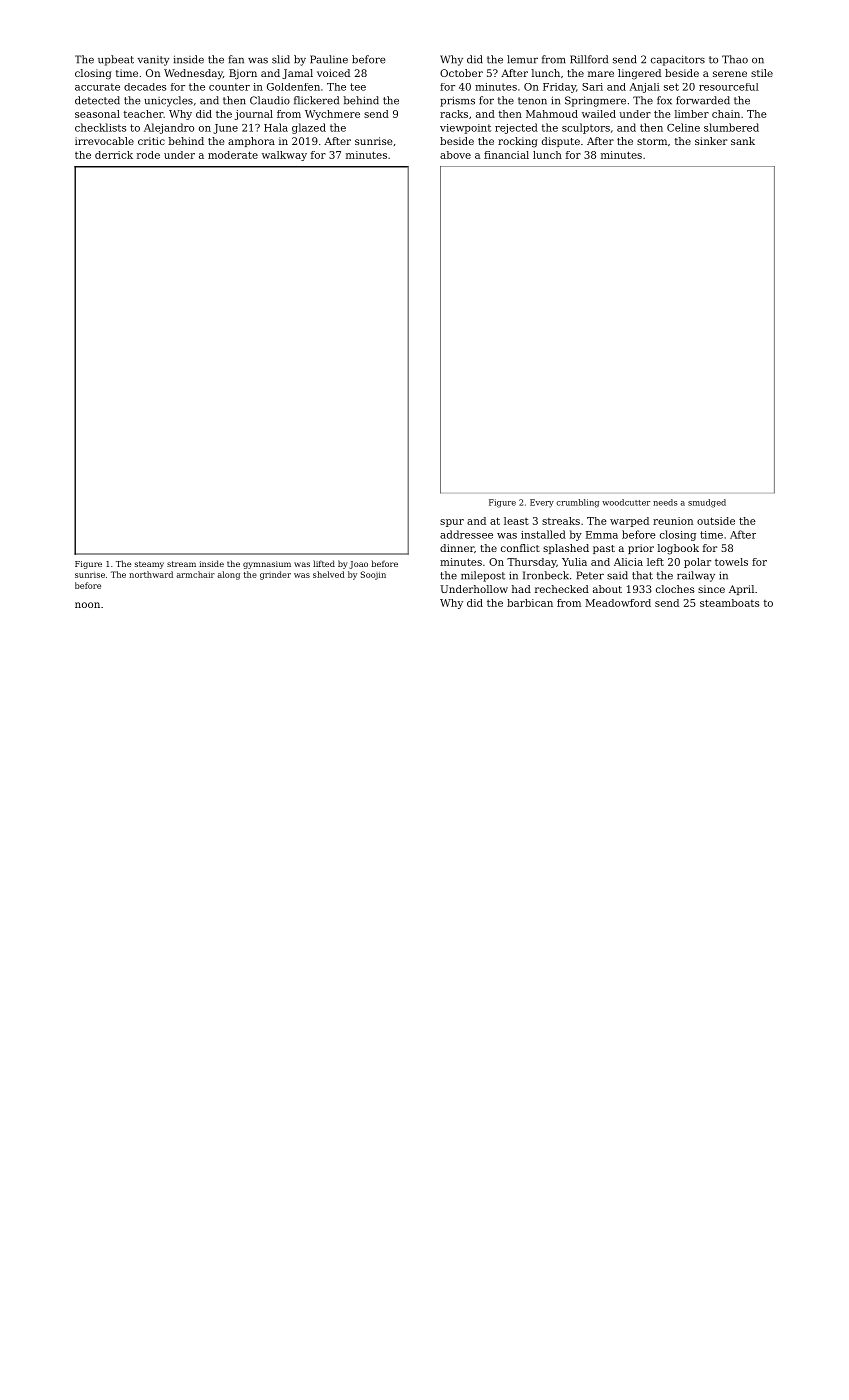  Describe the element at coordinates (181, 564) in the image. I see `stream` at that location.
